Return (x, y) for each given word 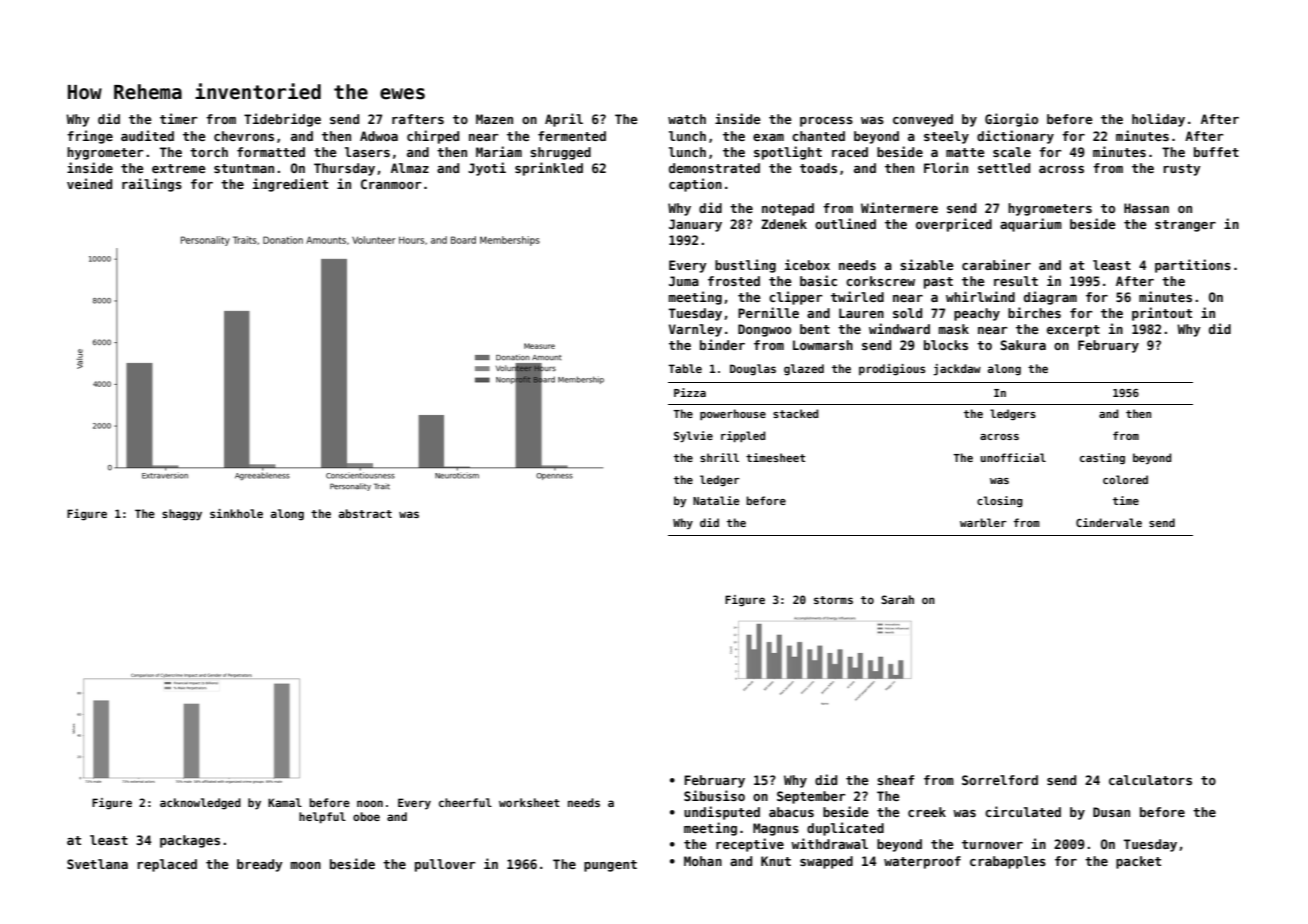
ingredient (290, 185)
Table (685, 368)
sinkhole (236, 513)
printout (1162, 314)
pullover (445, 865)
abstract (365, 513)
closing (1000, 501)
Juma (684, 281)
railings (152, 185)
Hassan (1146, 208)
